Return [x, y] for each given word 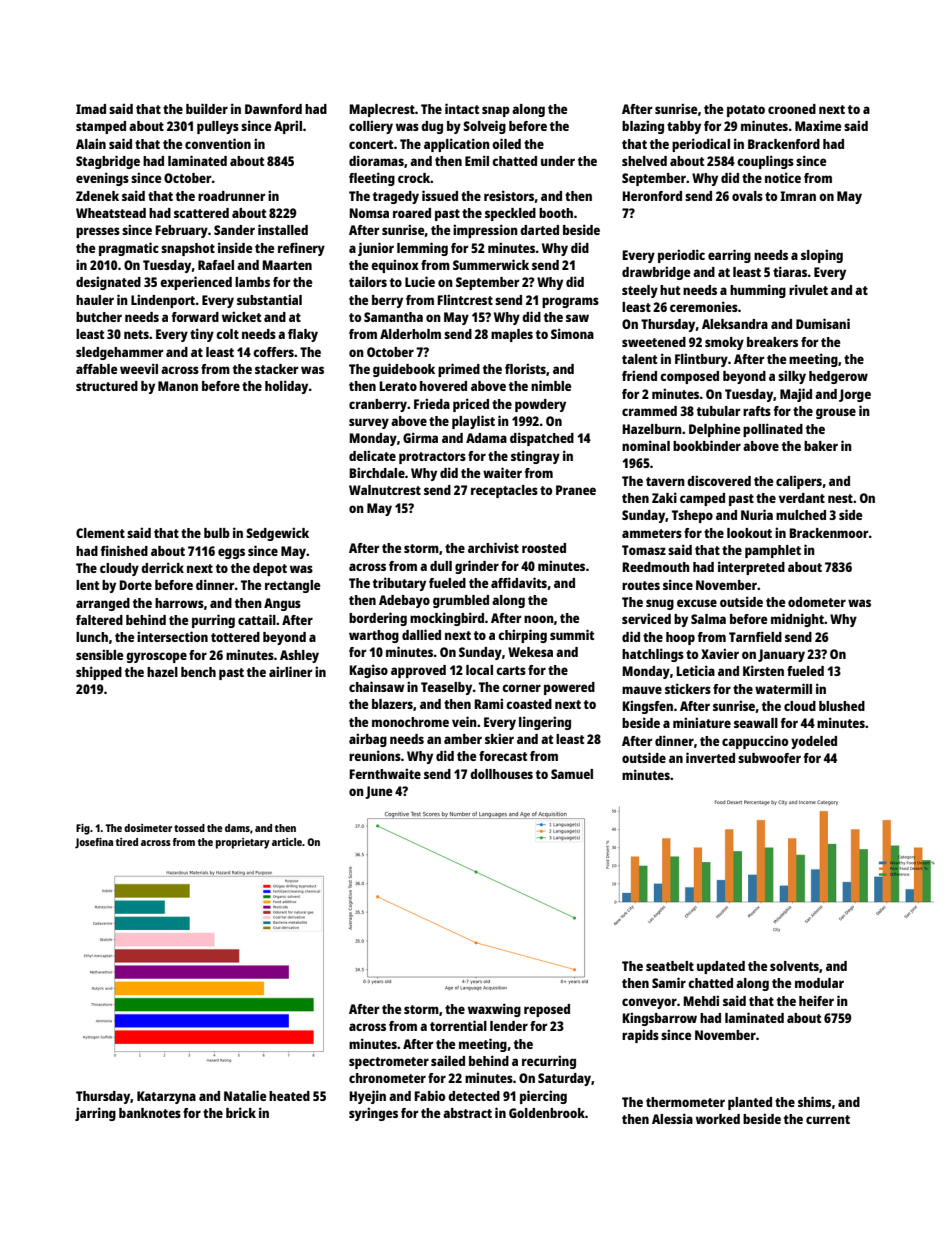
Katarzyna [166, 1097]
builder [207, 108]
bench [198, 672]
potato [746, 111]
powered [569, 688]
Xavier [720, 653]
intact [462, 108]
